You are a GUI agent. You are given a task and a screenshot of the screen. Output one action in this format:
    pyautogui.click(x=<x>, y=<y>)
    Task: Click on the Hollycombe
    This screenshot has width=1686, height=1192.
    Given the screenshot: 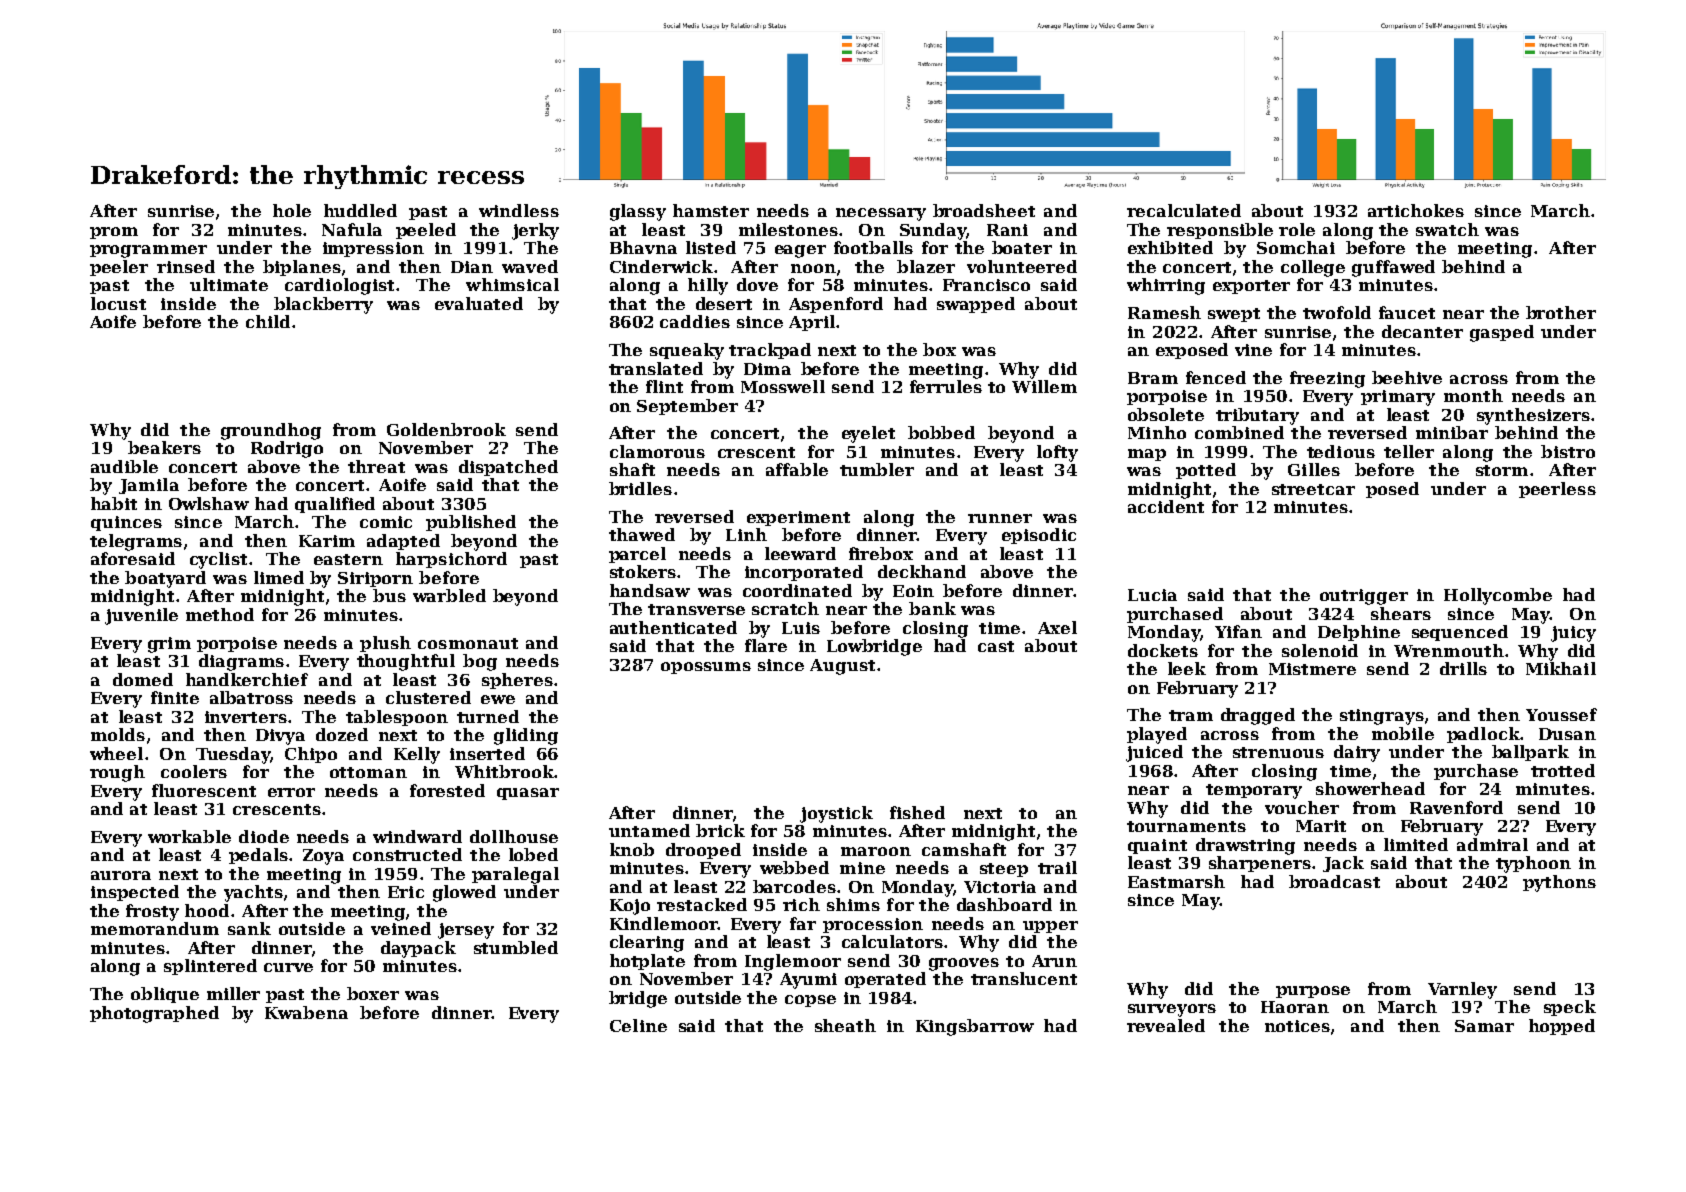 What is the action you would take?
    pyautogui.click(x=1498, y=596)
